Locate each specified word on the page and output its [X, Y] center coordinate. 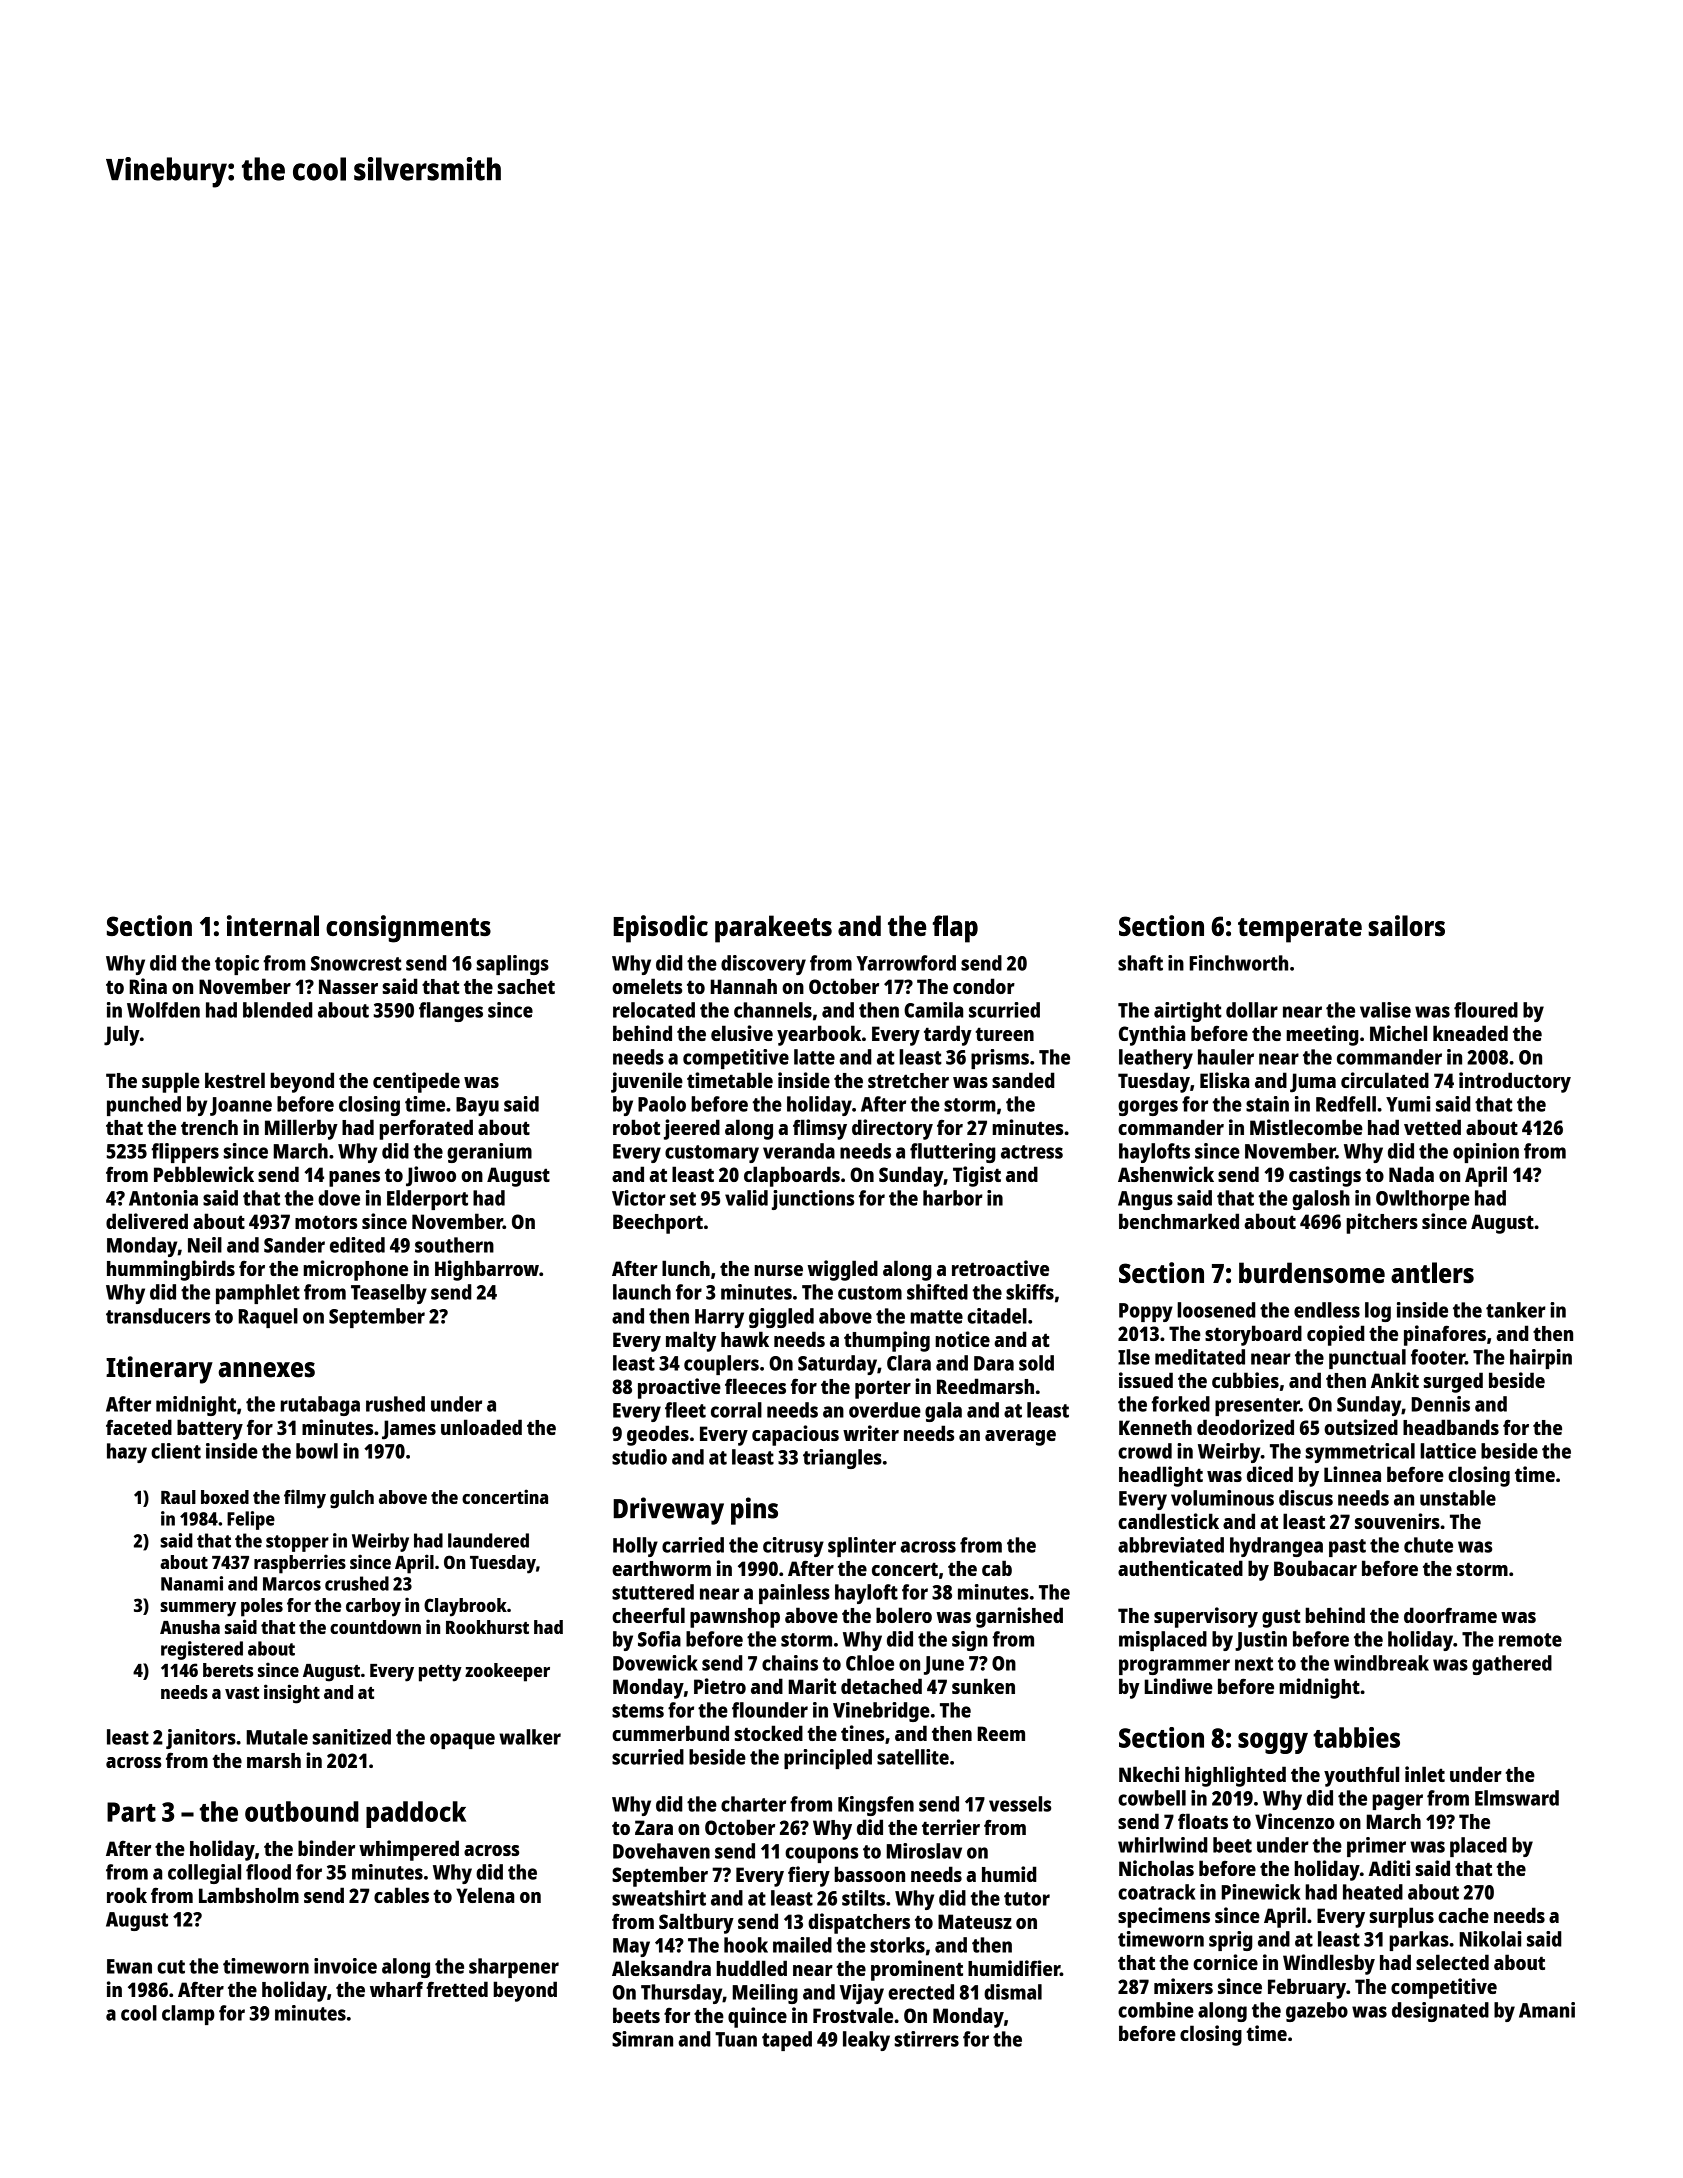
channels [773, 1010]
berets [228, 1670]
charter [753, 1804]
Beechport [658, 1224]
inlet [1425, 1774]
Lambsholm [249, 1895]
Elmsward [1517, 1798]
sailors [1406, 925]
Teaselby [389, 1294]
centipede [416, 1082]
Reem [1001, 1733]
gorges [1148, 1108]
